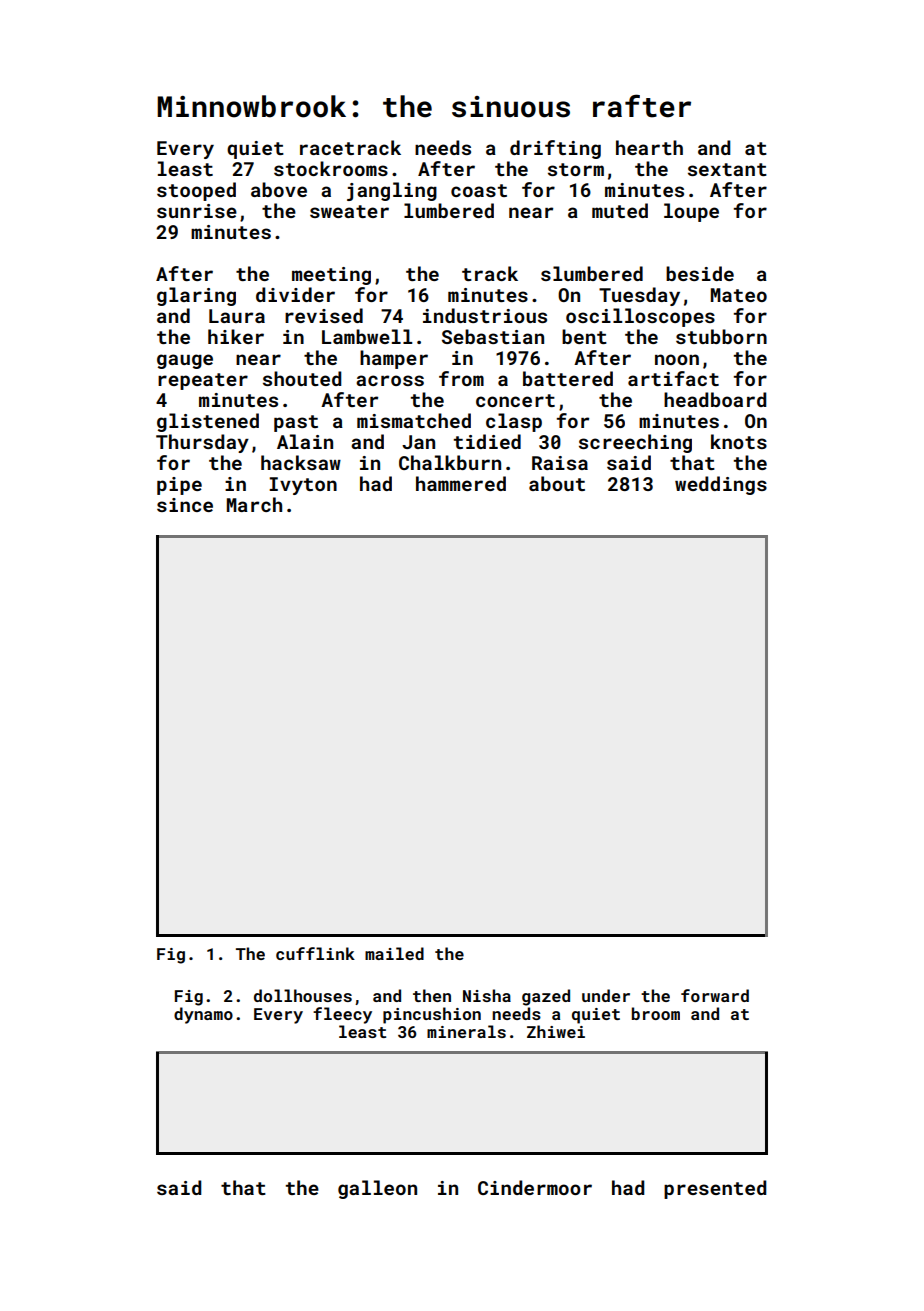 The image size is (924, 1311). What do you see at coordinates (237, 316) in the document?
I see `Laura` at bounding box center [237, 316].
